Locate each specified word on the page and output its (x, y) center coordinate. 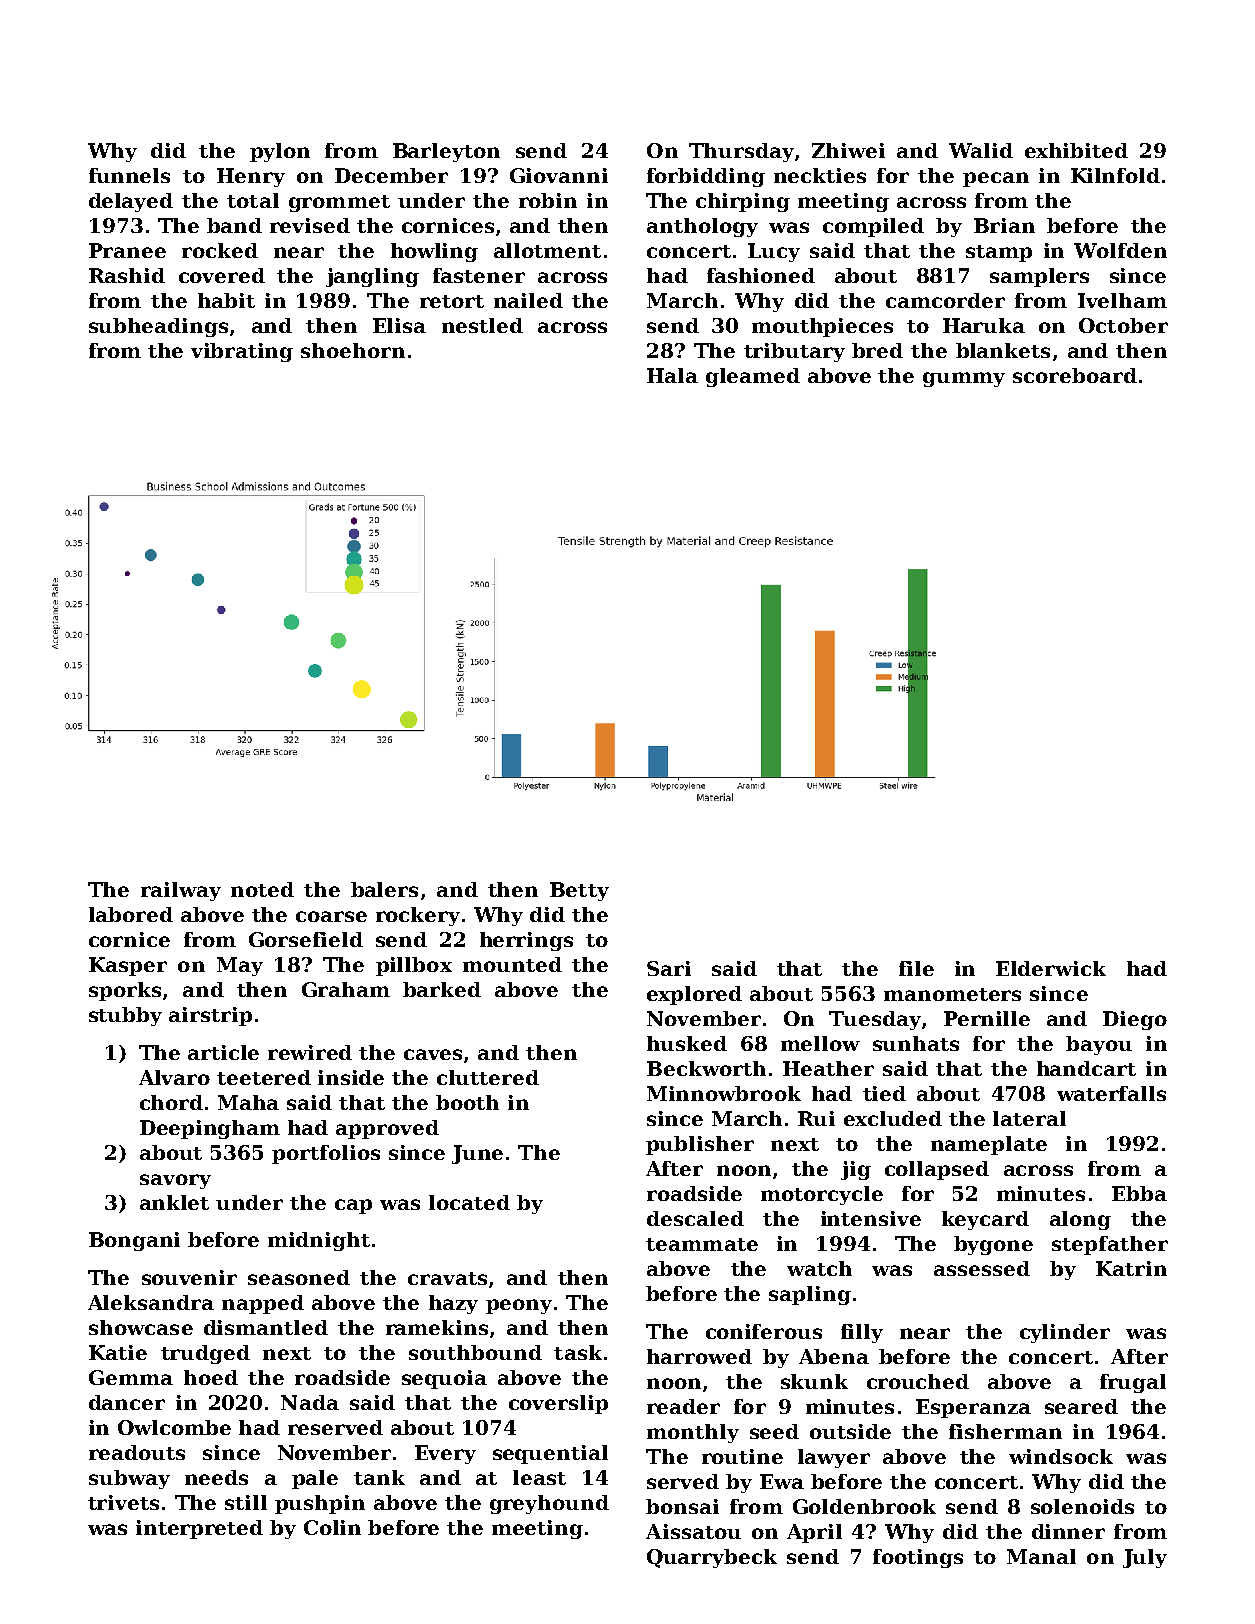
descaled (695, 1218)
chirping (743, 202)
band (234, 225)
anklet (174, 1202)
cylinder (1065, 1333)
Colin (332, 1527)
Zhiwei (848, 150)
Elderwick (1051, 968)
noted (262, 889)
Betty (579, 891)
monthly (693, 1433)
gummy (964, 379)
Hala (672, 375)
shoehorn (353, 350)
